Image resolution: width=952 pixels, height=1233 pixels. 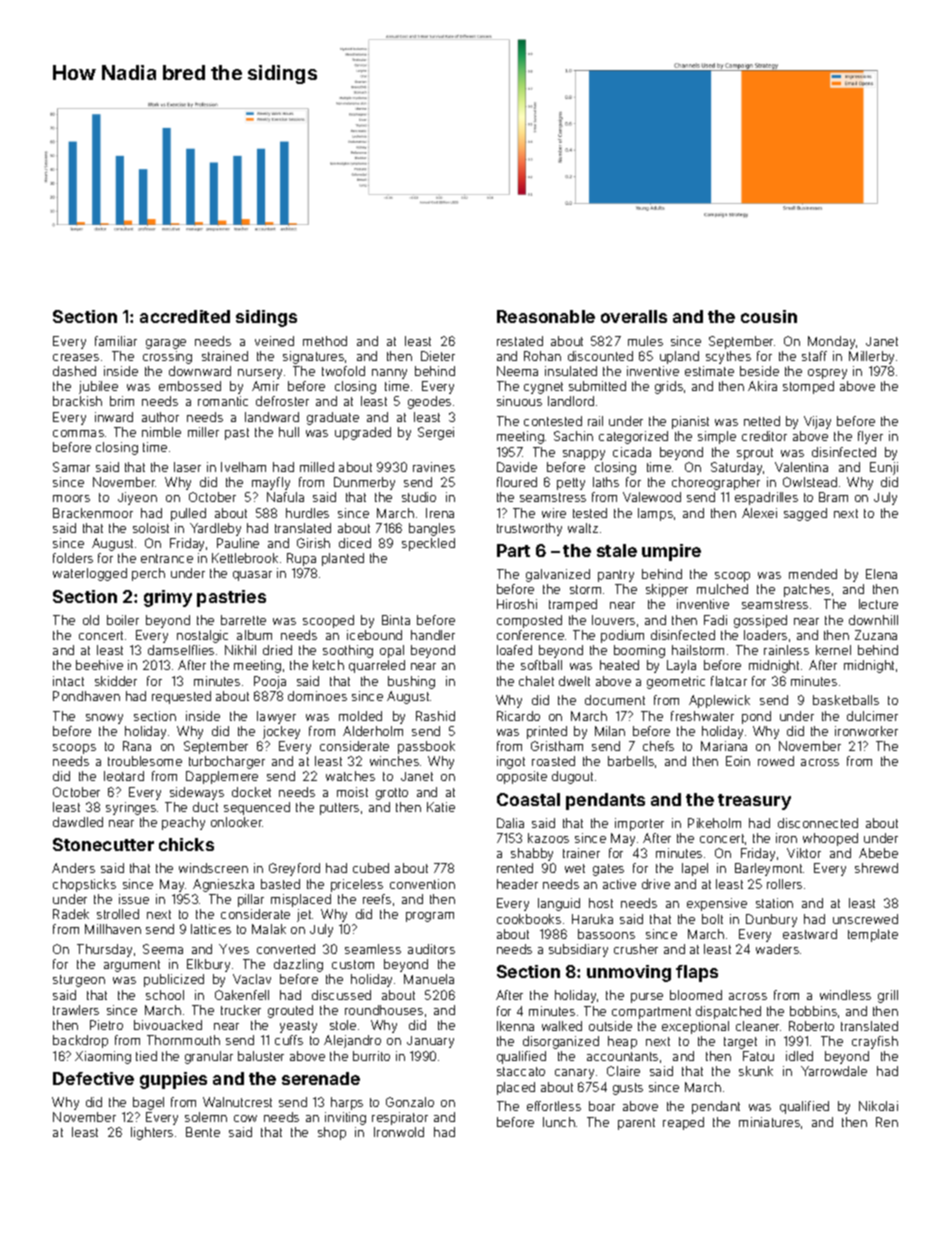 I want to click on Applewick, so click(x=719, y=701).
